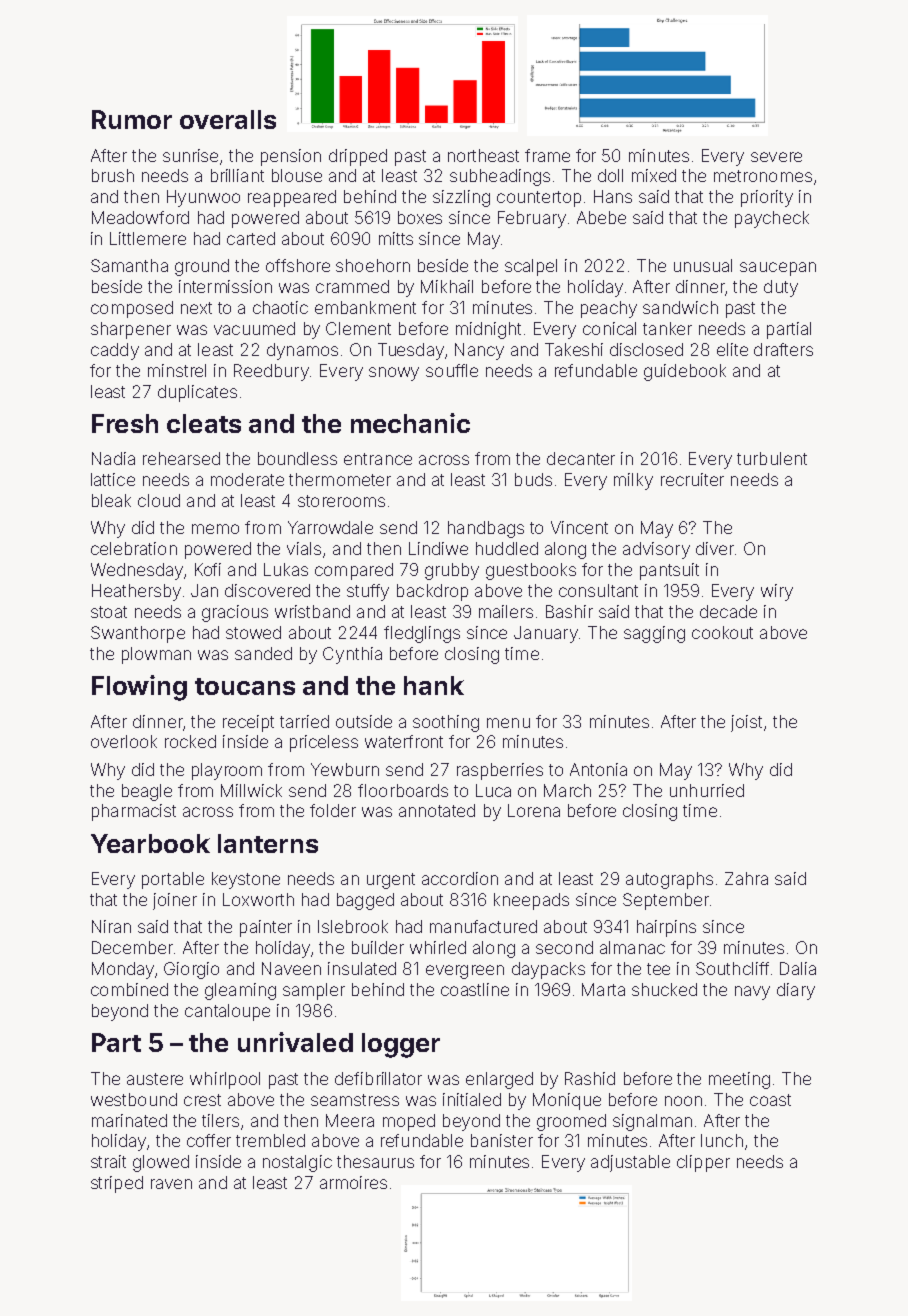  What do you see at coordinates (610, 175) in the screenshot?
I see `doll` at bounding box center [610, 175].
